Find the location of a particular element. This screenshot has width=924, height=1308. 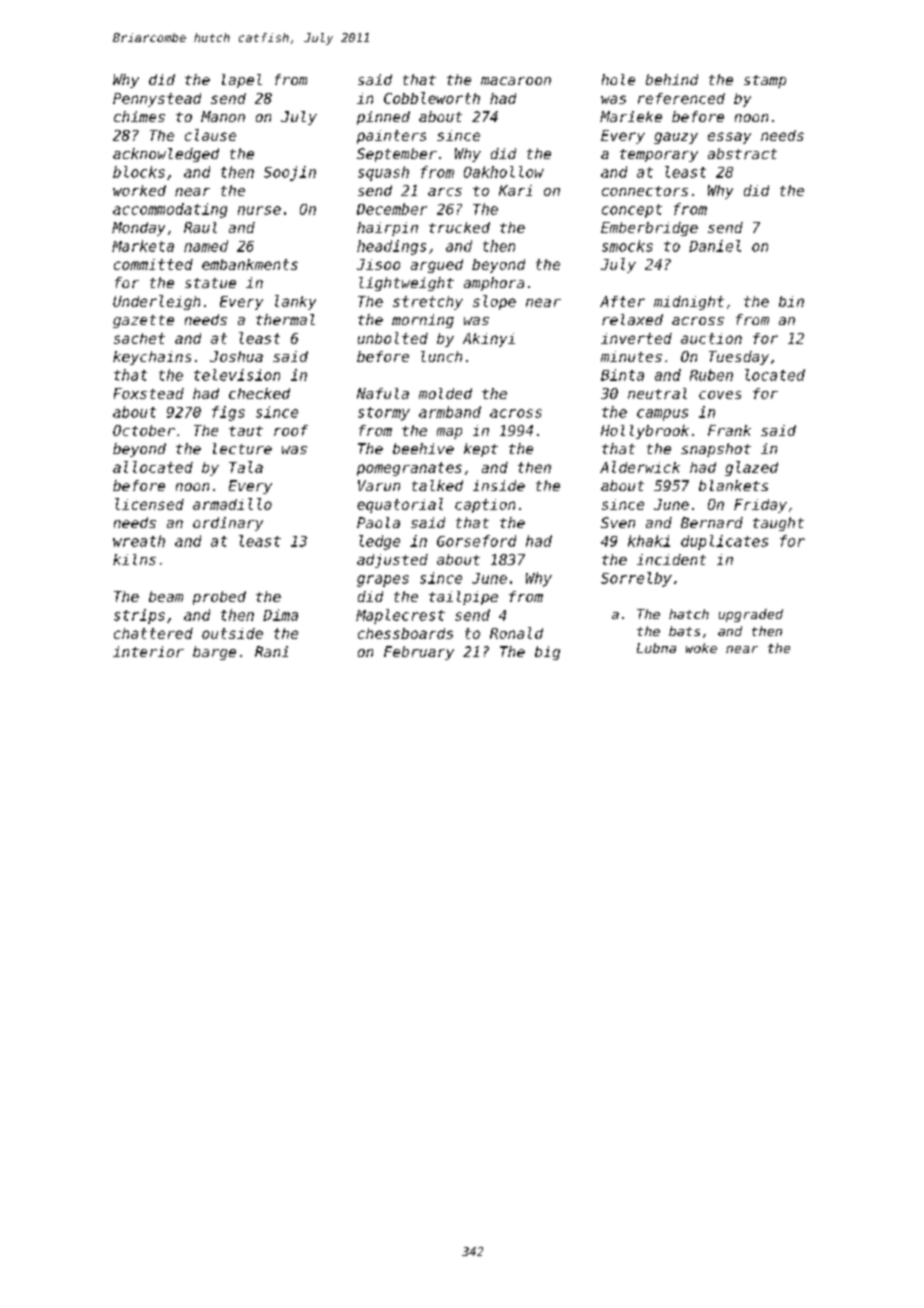

stamp is located at coordinates (765, 81).
